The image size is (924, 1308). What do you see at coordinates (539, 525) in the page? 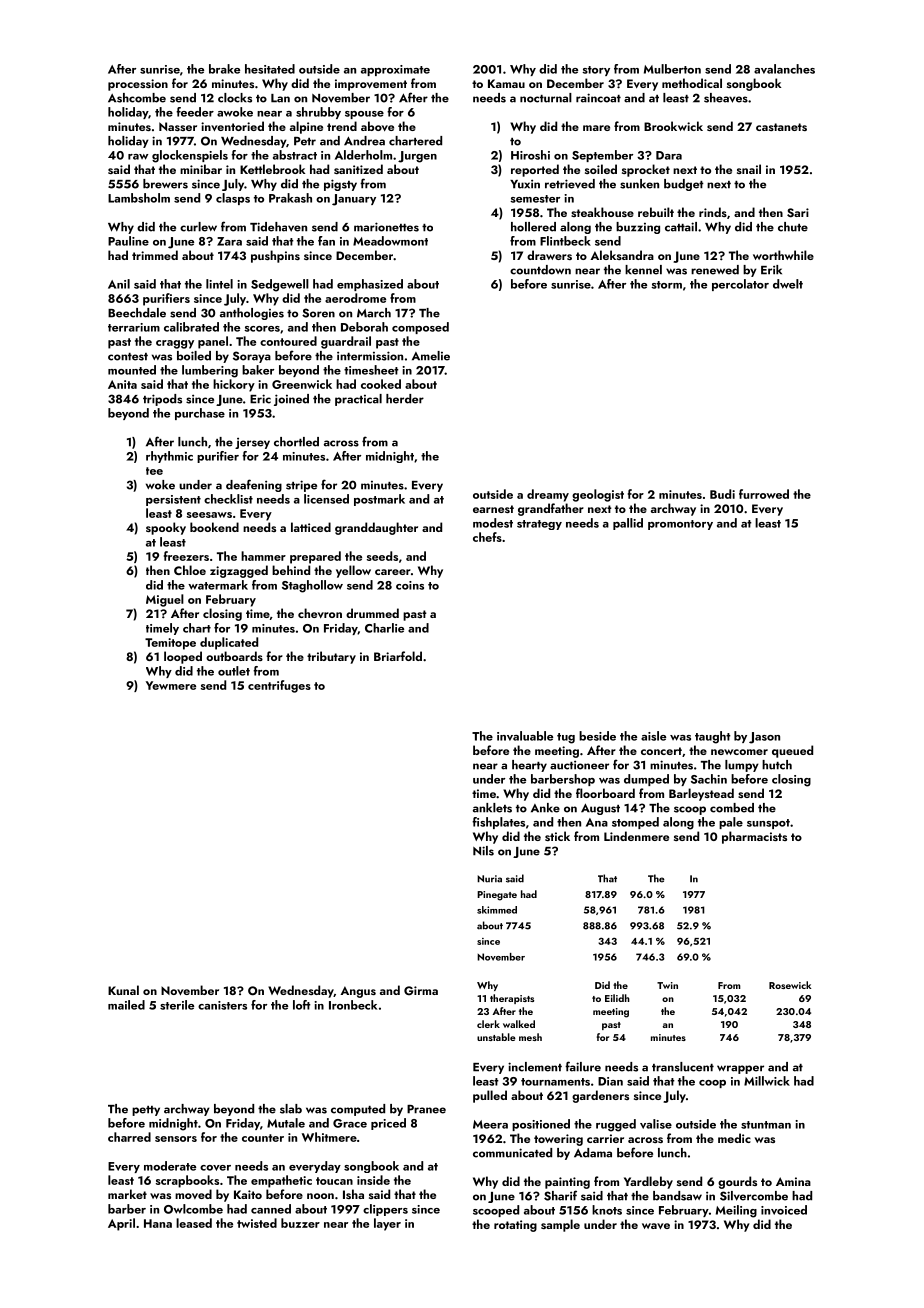
I see `strategy` at bounding box center [539, 525].
